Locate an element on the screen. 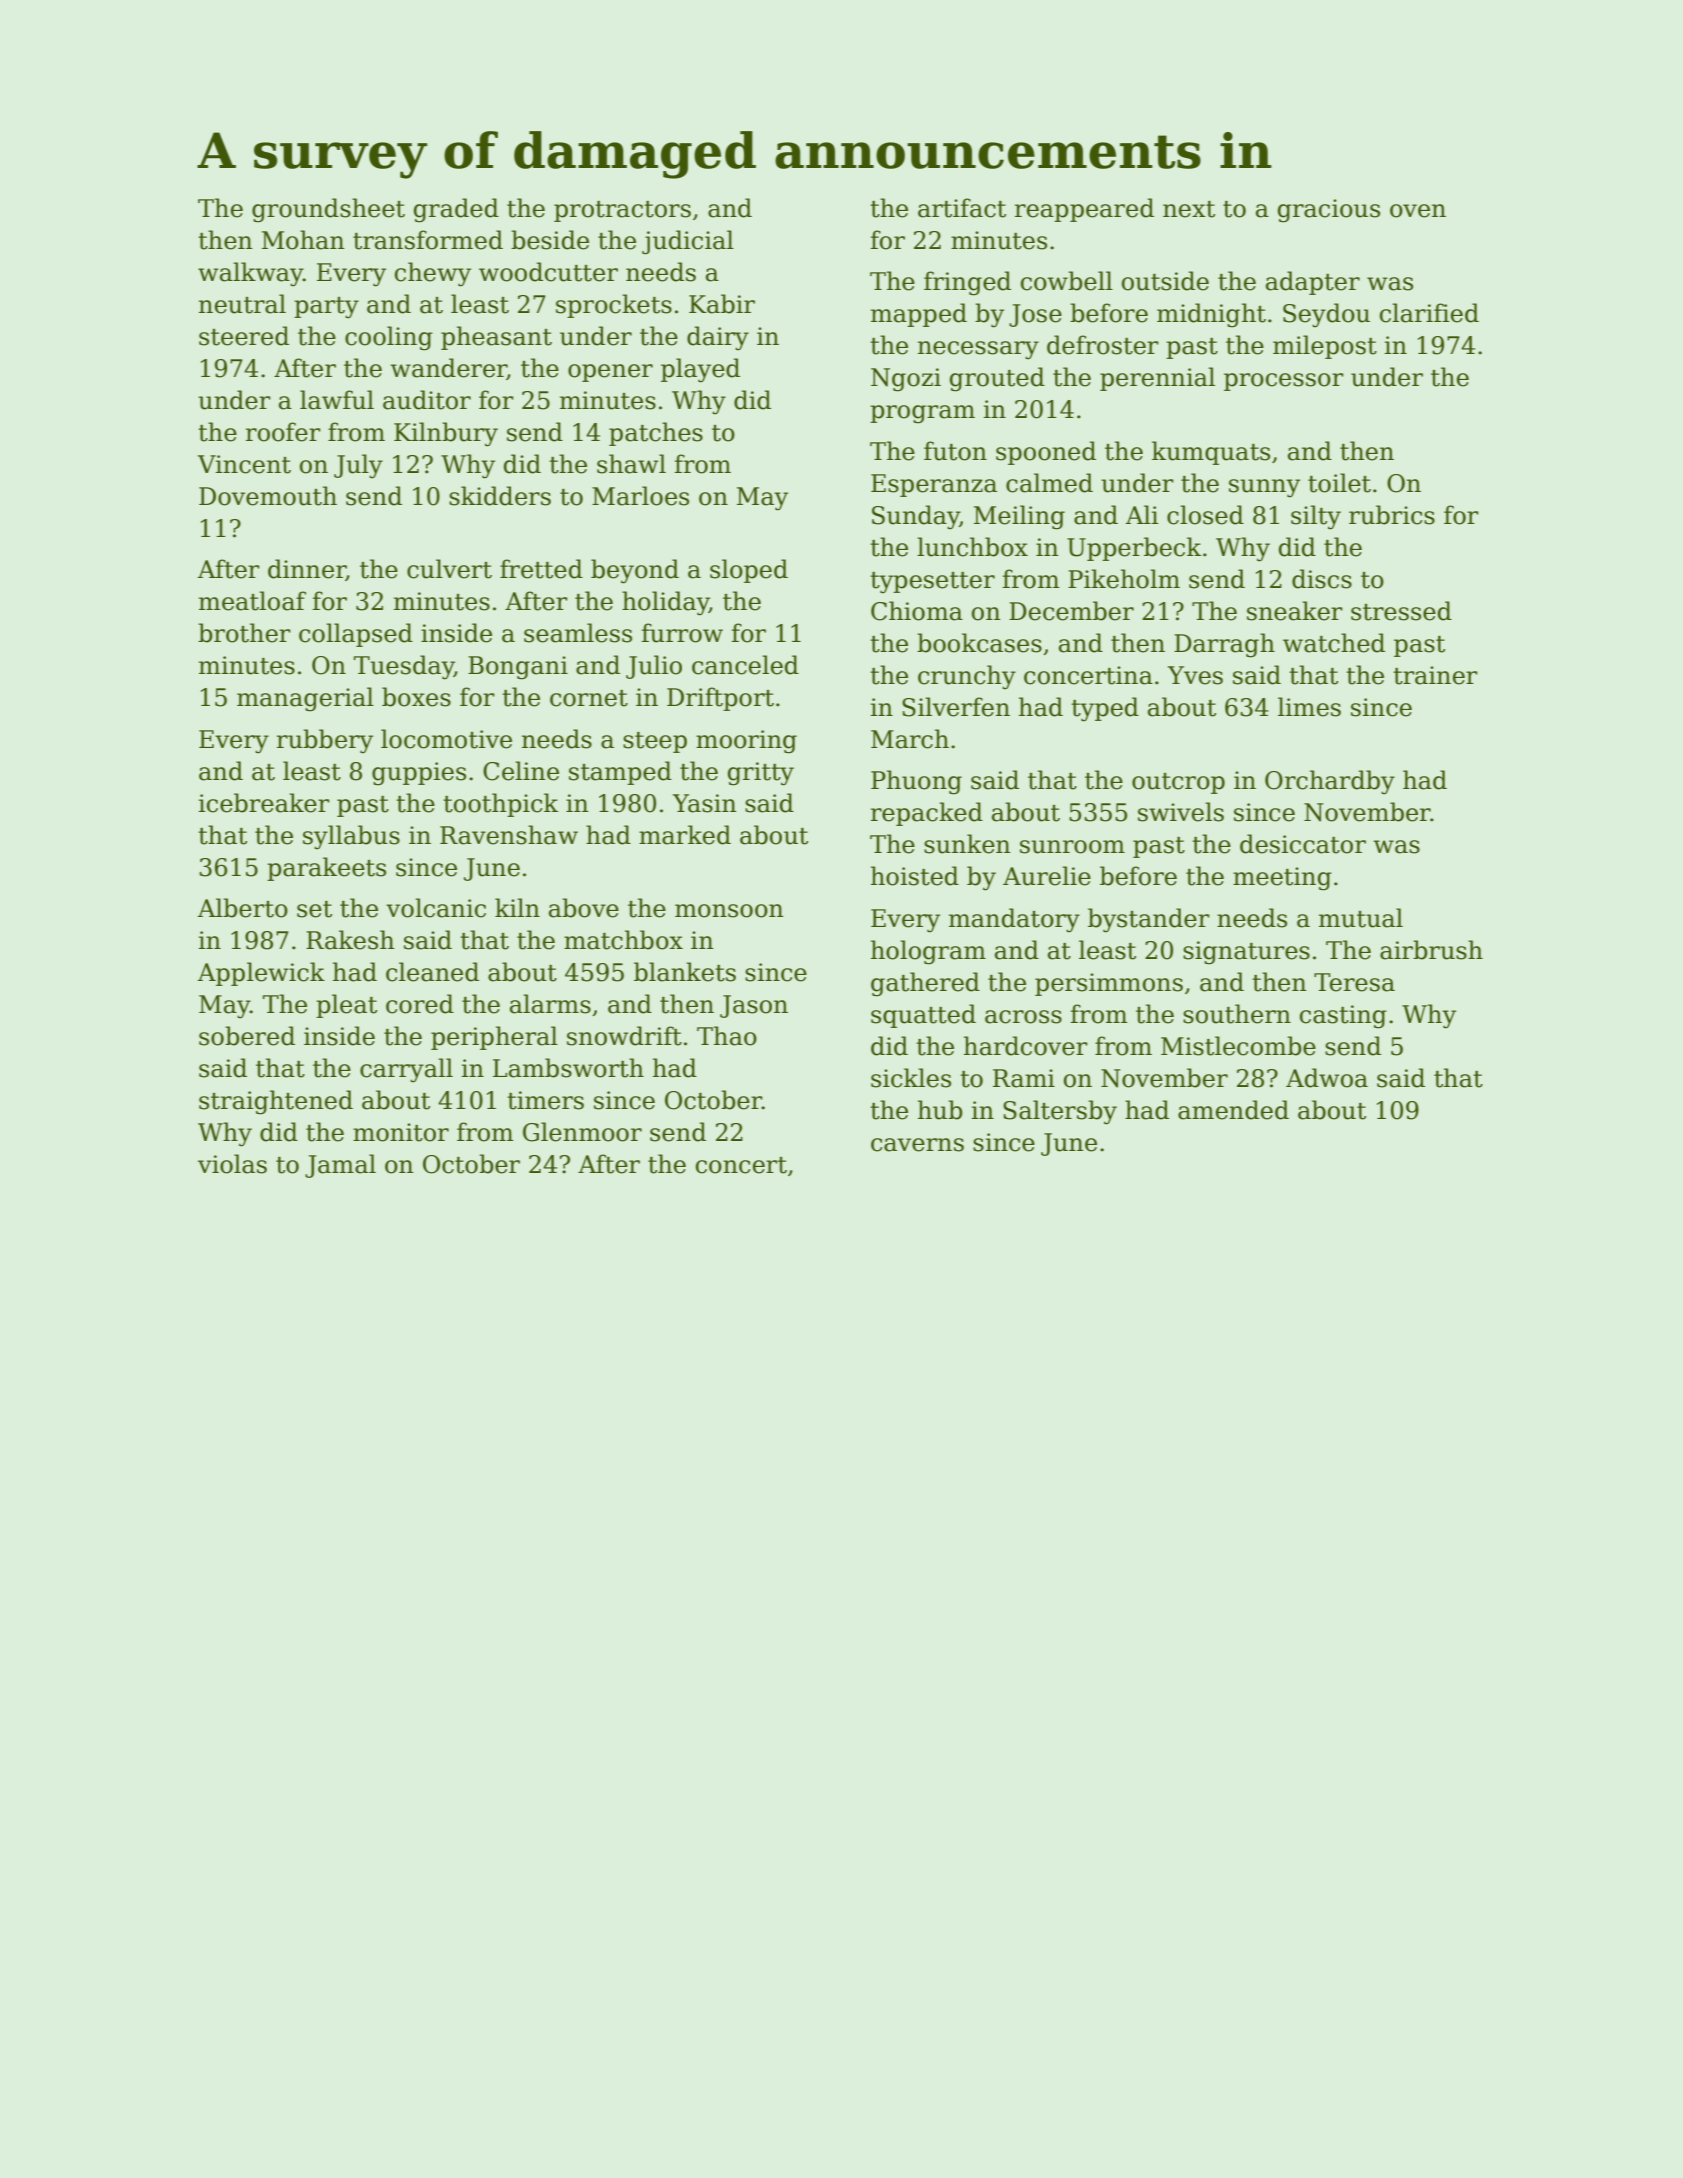  Ravenshaw is located at coordinates (509, 835).
